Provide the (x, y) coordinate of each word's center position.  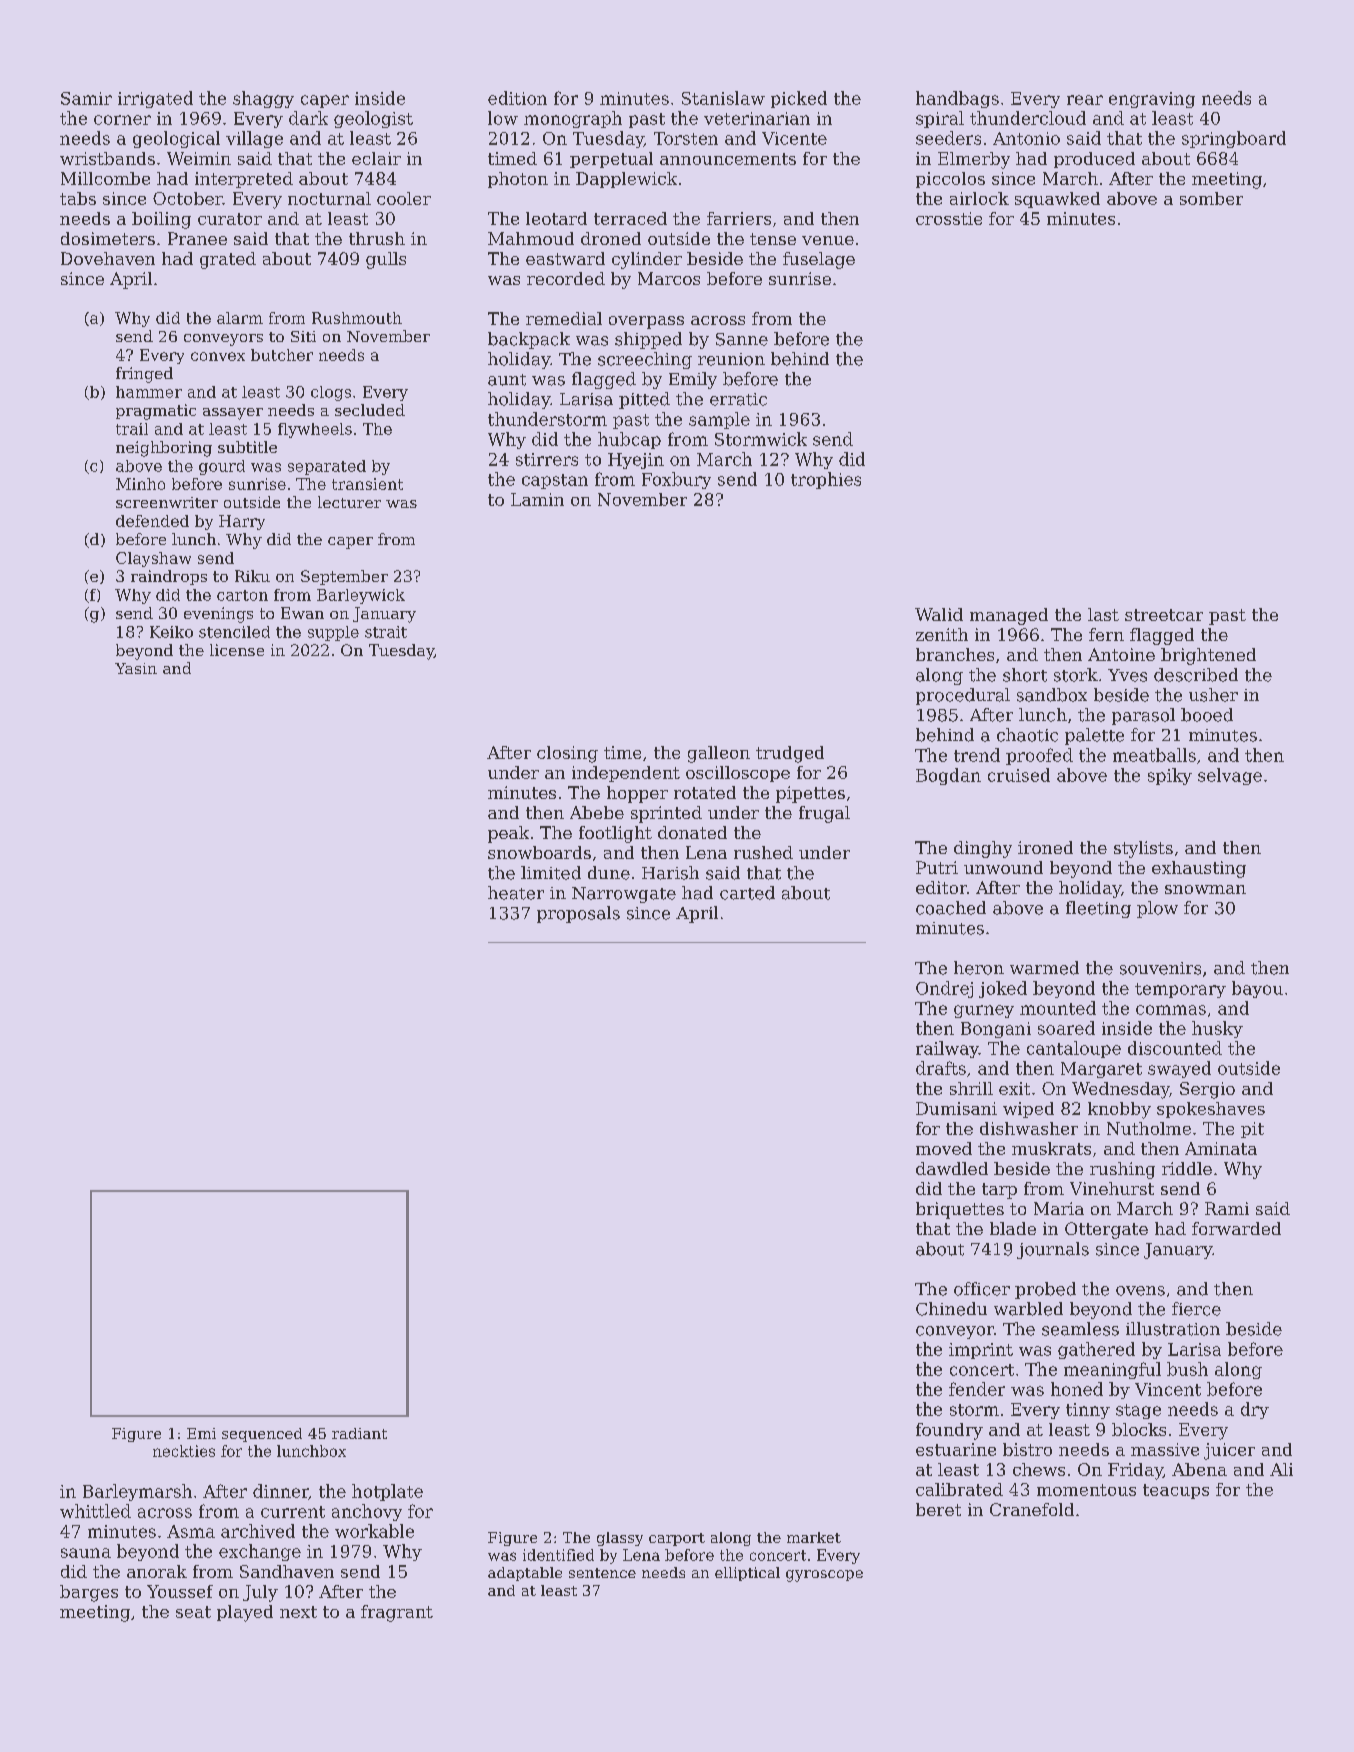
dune (609, 873)
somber (1211, 198)
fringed (144, 375)
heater (516, 893)
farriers (739, 218)
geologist (373, 119)
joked (1003, 989)
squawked (1057, 200)
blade (1013, 1228)
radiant (359, 1433)
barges (89, 1593)
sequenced (262, 1435)
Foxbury (676, 480)
